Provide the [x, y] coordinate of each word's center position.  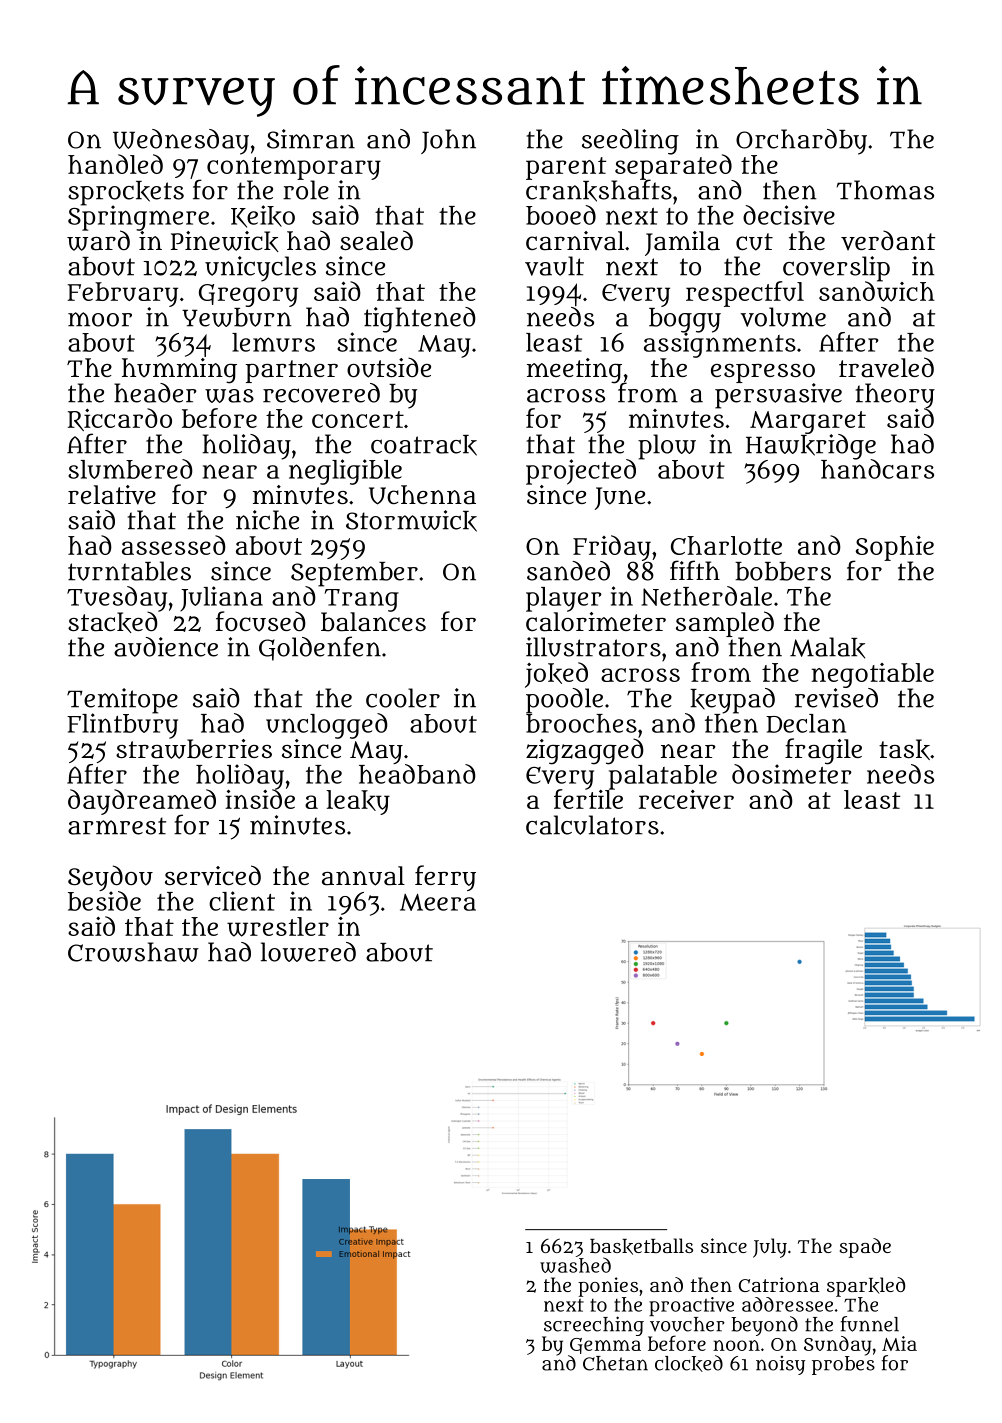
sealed [376, 240]
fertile [588, 799]
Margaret [808, 422]
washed [575, 1265]
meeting [574, 370]
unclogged [327, 726]
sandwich [877, 291]
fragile [823, 751]
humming [179, 370]
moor [100, 319]
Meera [438, 902]
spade [865, 1248]
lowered [308, 952]
